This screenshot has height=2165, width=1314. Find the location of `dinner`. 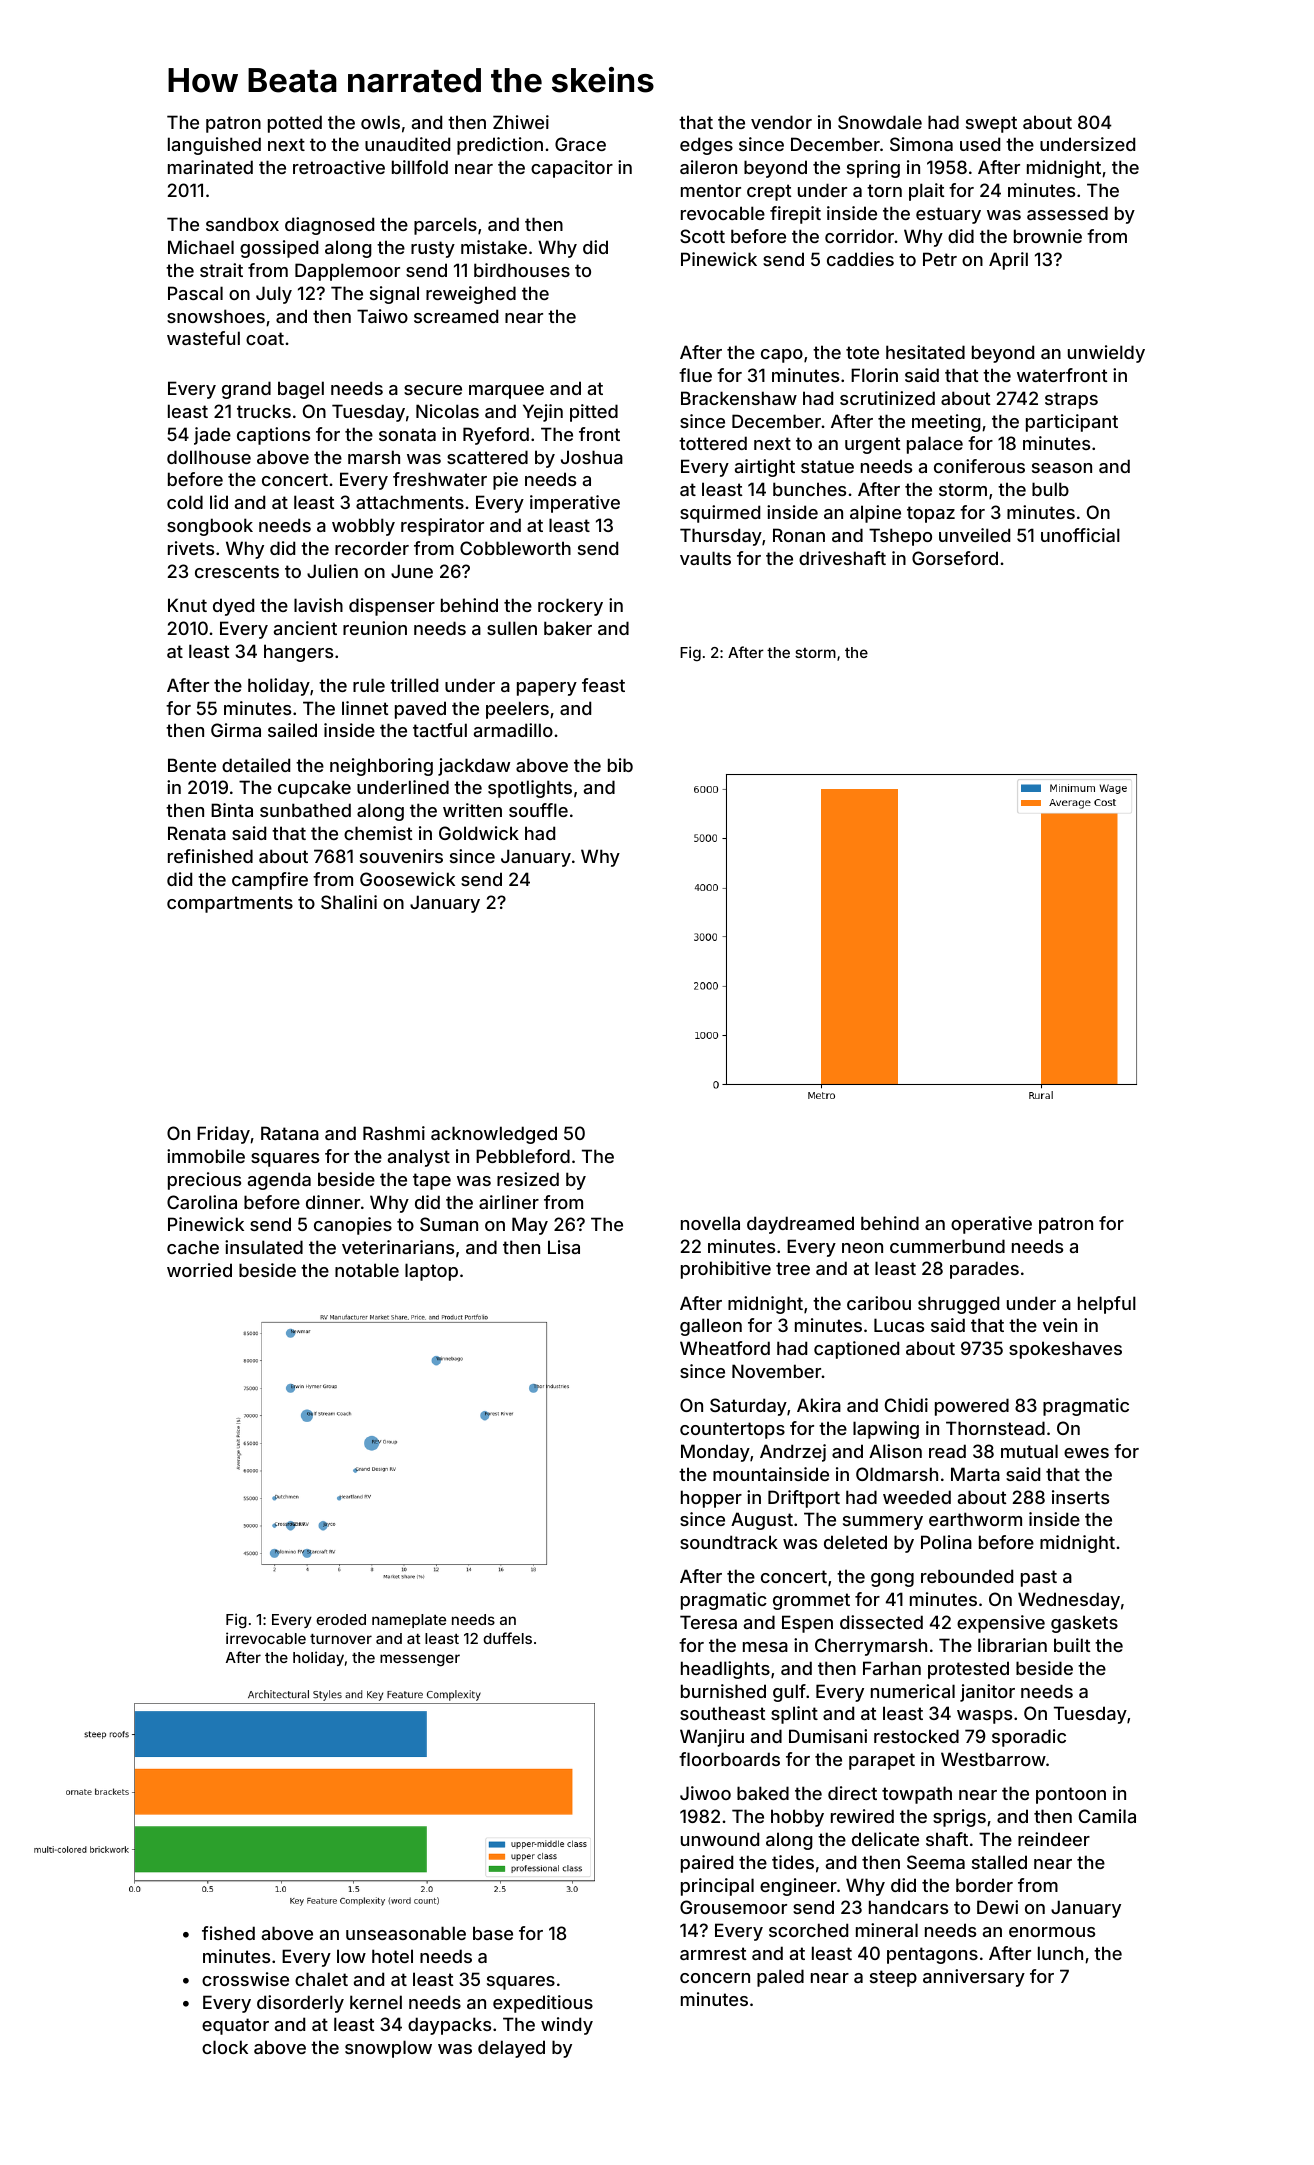

dinner is located at coordinates (333, 1202).
